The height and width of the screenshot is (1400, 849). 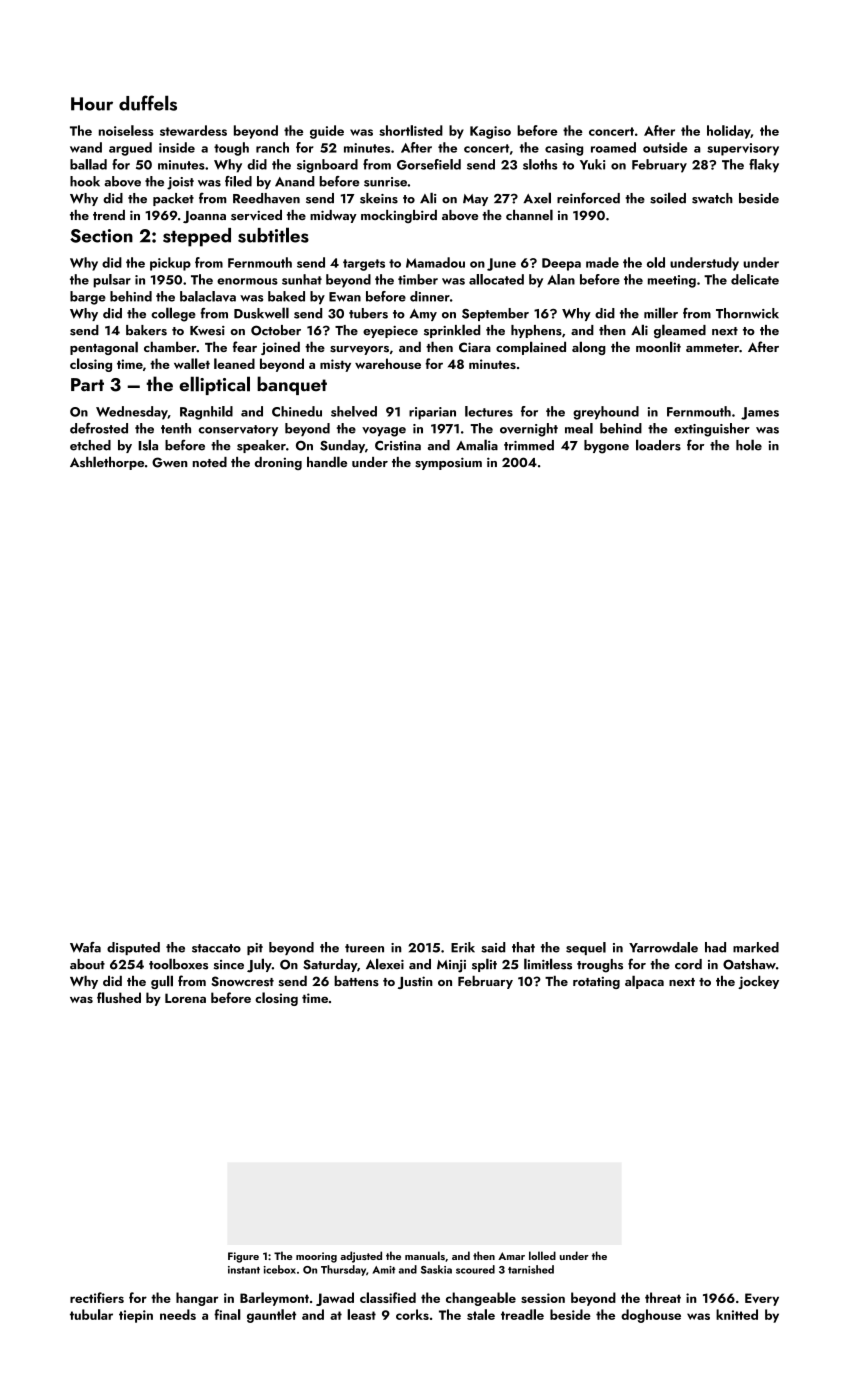 I want to click on loaders, so click(x=658, y=445).
